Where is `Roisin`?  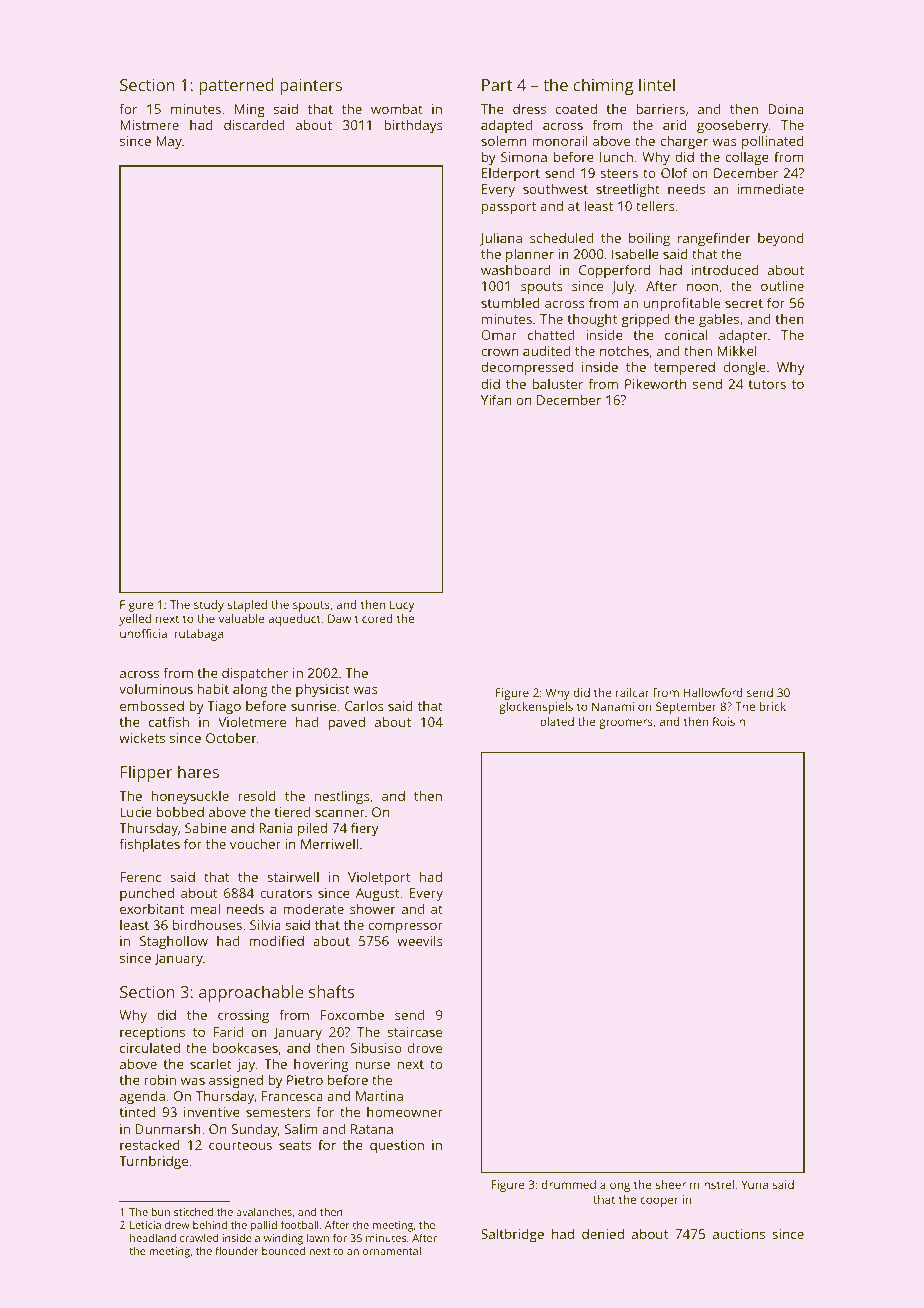 Roisin is located at coordinates (729, 721).
